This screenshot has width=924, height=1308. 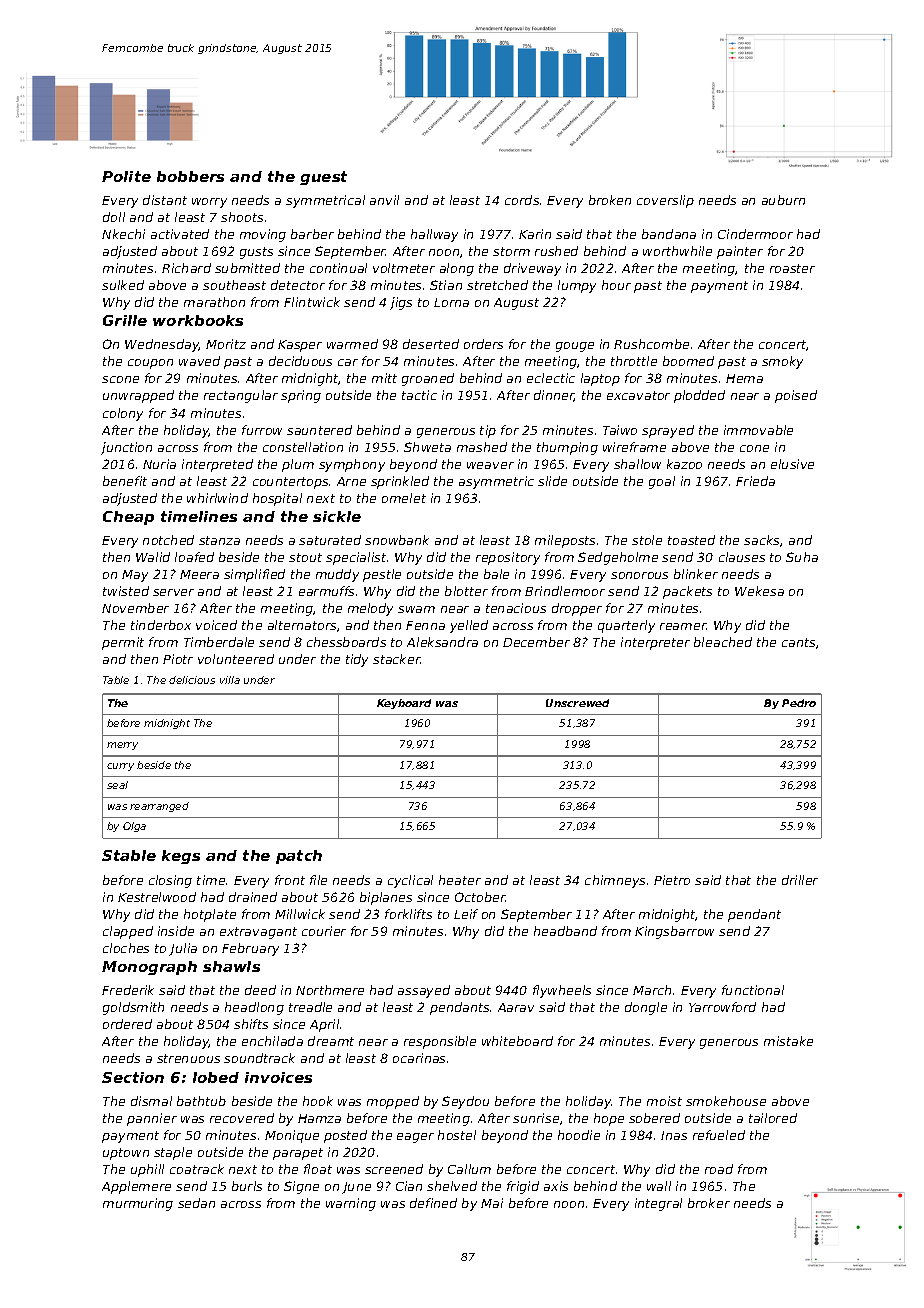 What do you see at coordinates (433, 1203) in the screenshot?
I see `defined` at bounding box center [433, 1203].
